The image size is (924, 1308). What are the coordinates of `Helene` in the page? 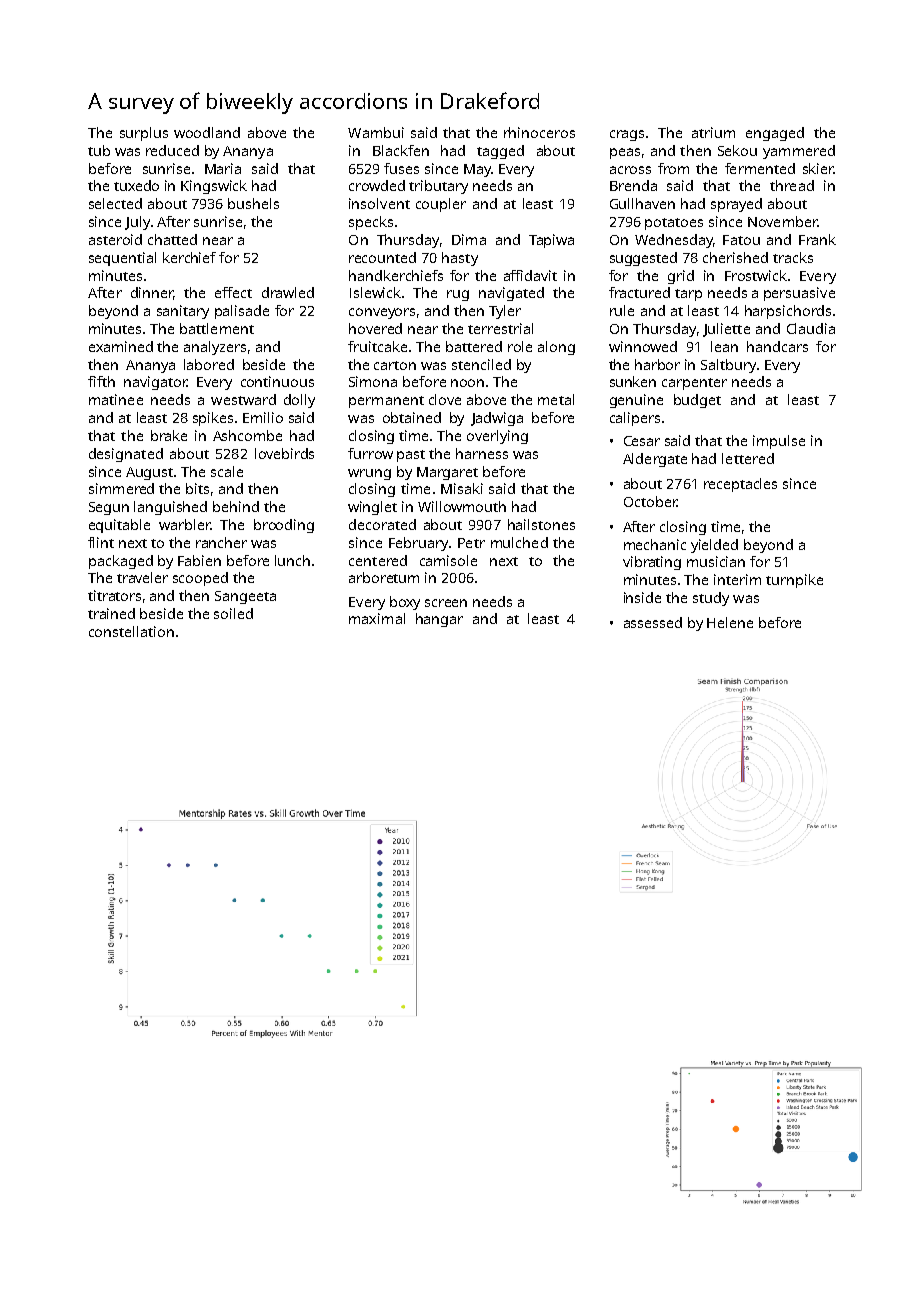 It's located at (730, 622).
